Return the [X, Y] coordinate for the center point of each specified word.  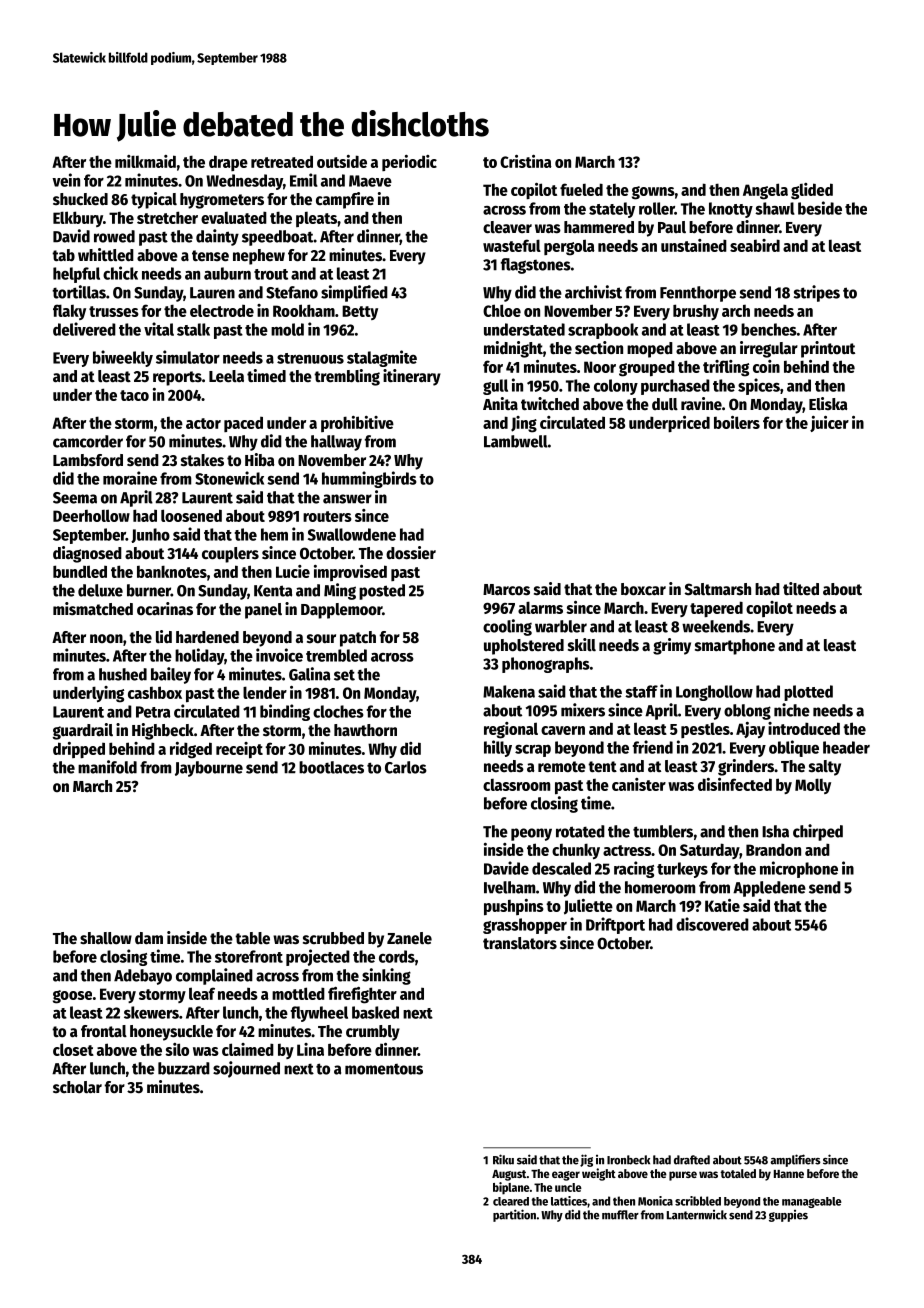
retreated [282, 162]
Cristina [526, 161]
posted [382, 592]
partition [514, 1215]
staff [641, 691]
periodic [409, 163]
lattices [569, 1201]
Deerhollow [91, 515]
